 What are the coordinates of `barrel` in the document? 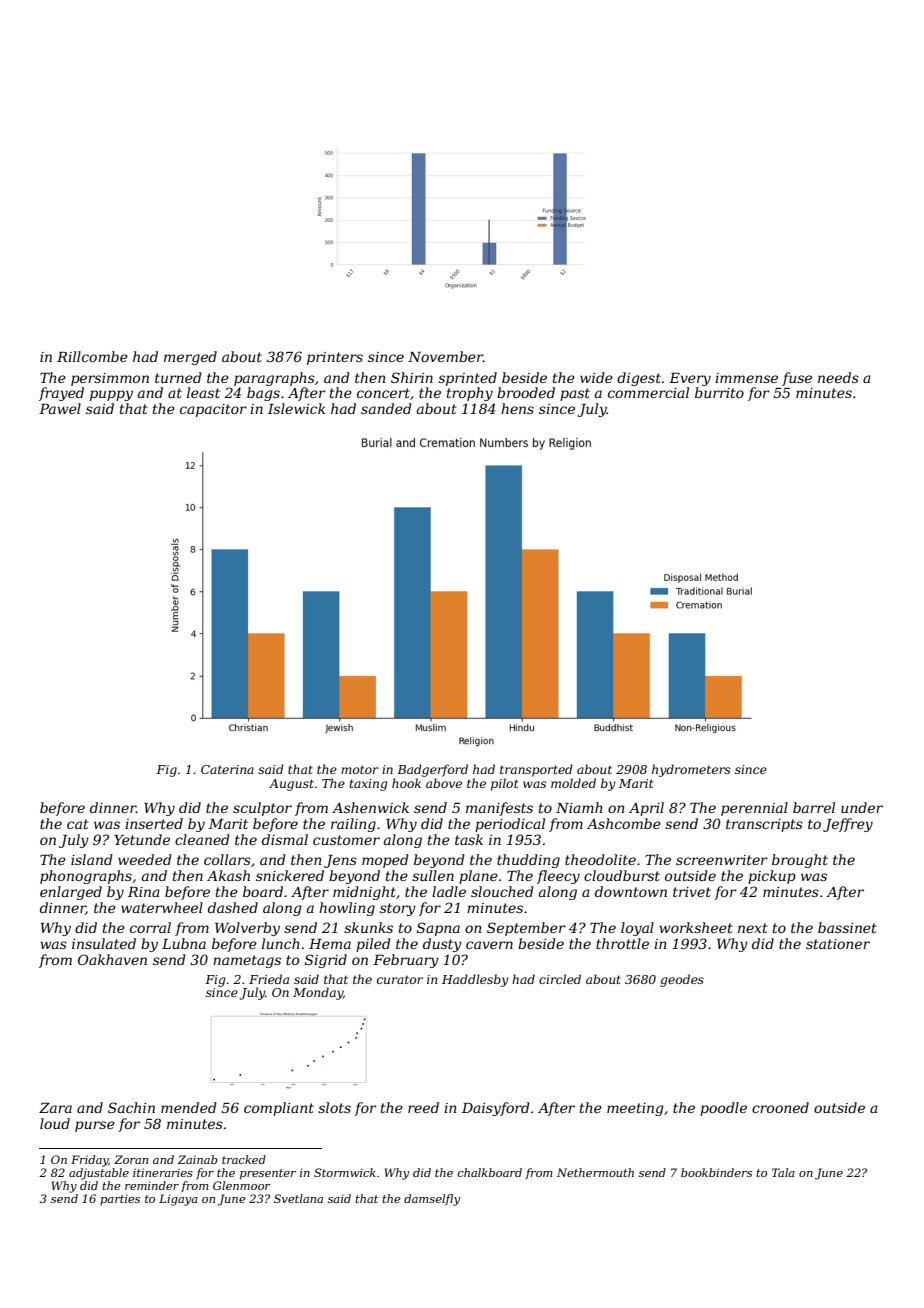 It's located at (814, 807).
